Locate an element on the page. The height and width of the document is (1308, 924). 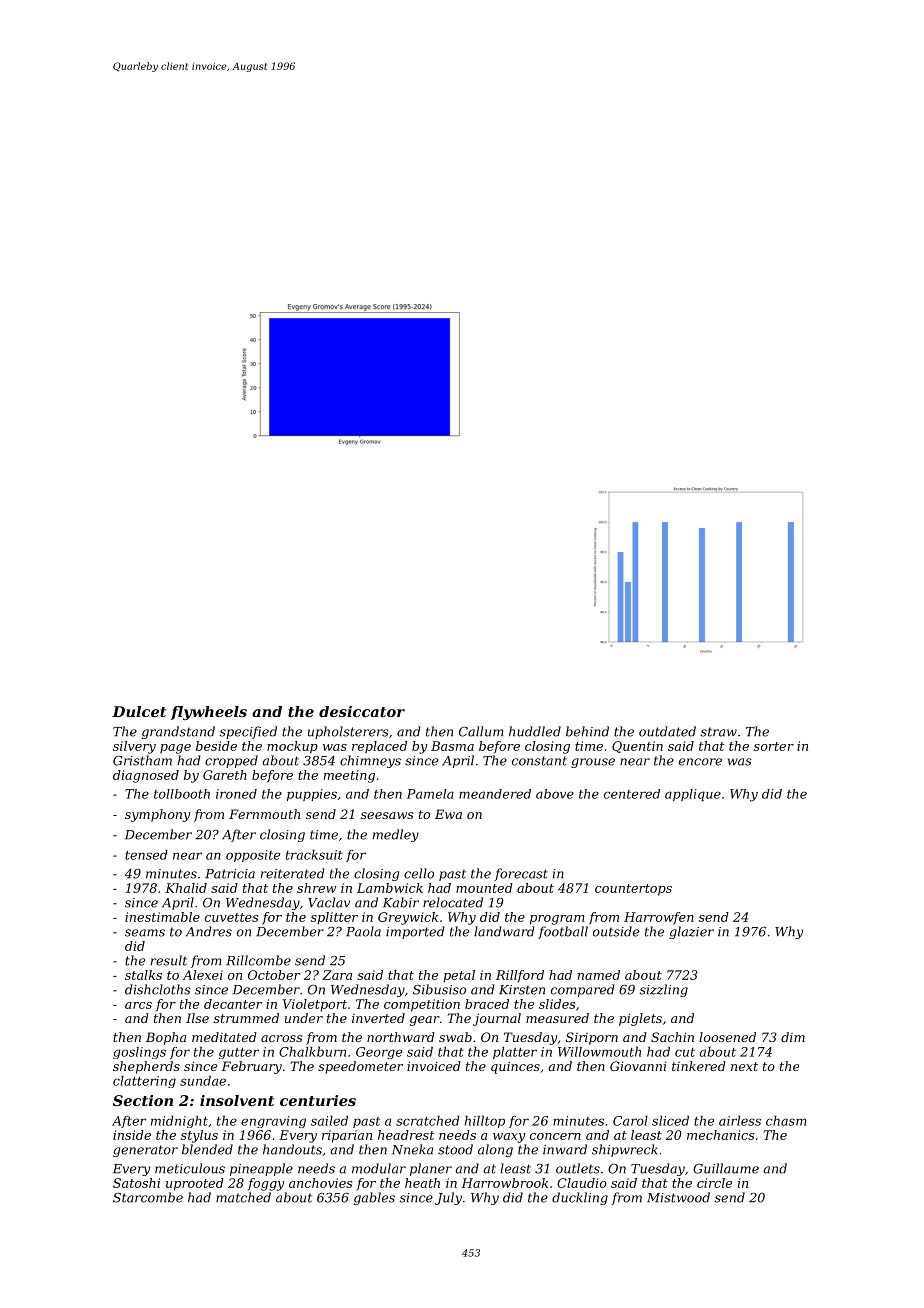
Kirsten is located at coordinates (522, 990).
